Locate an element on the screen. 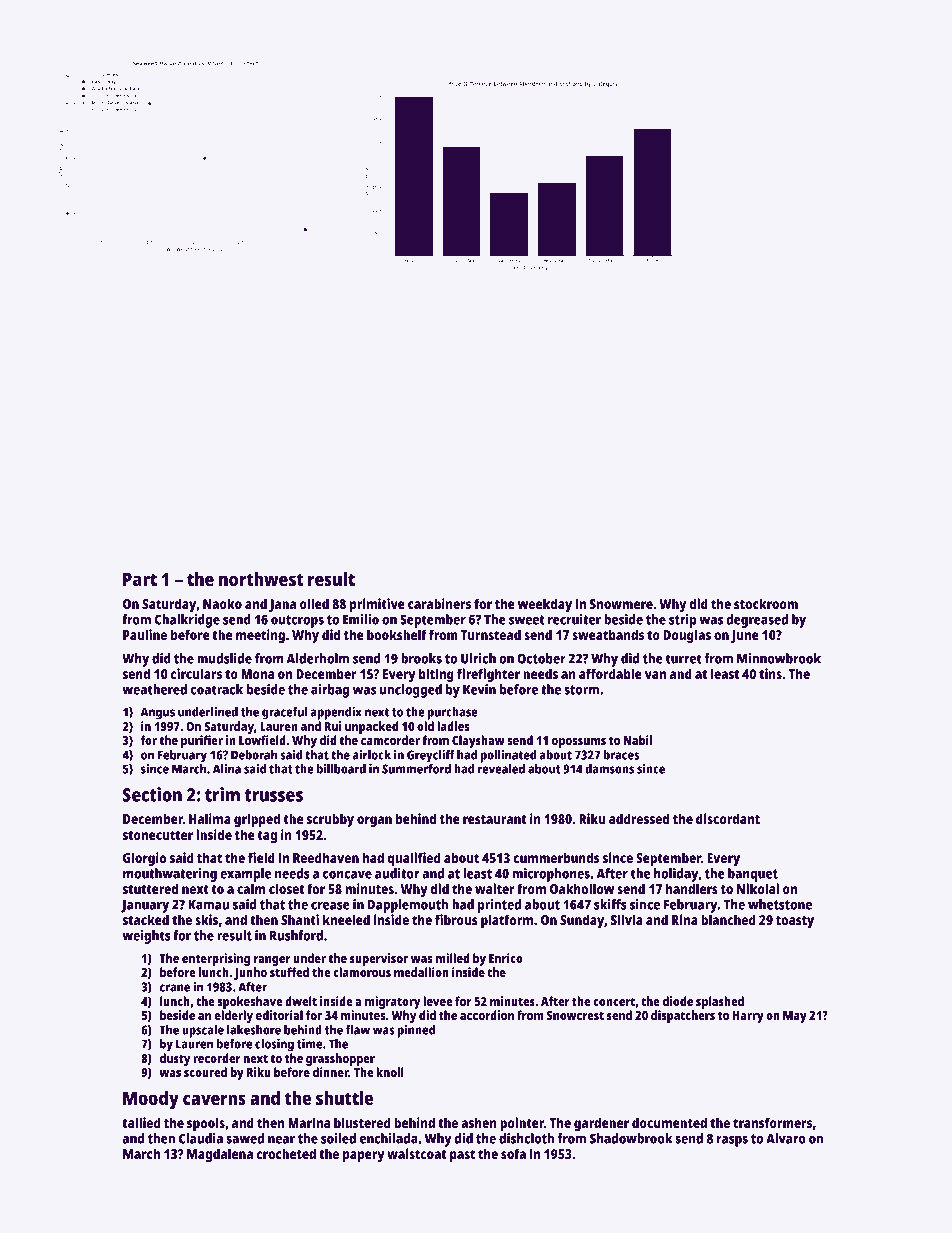  northwest is located at coordinates (261, 579).
